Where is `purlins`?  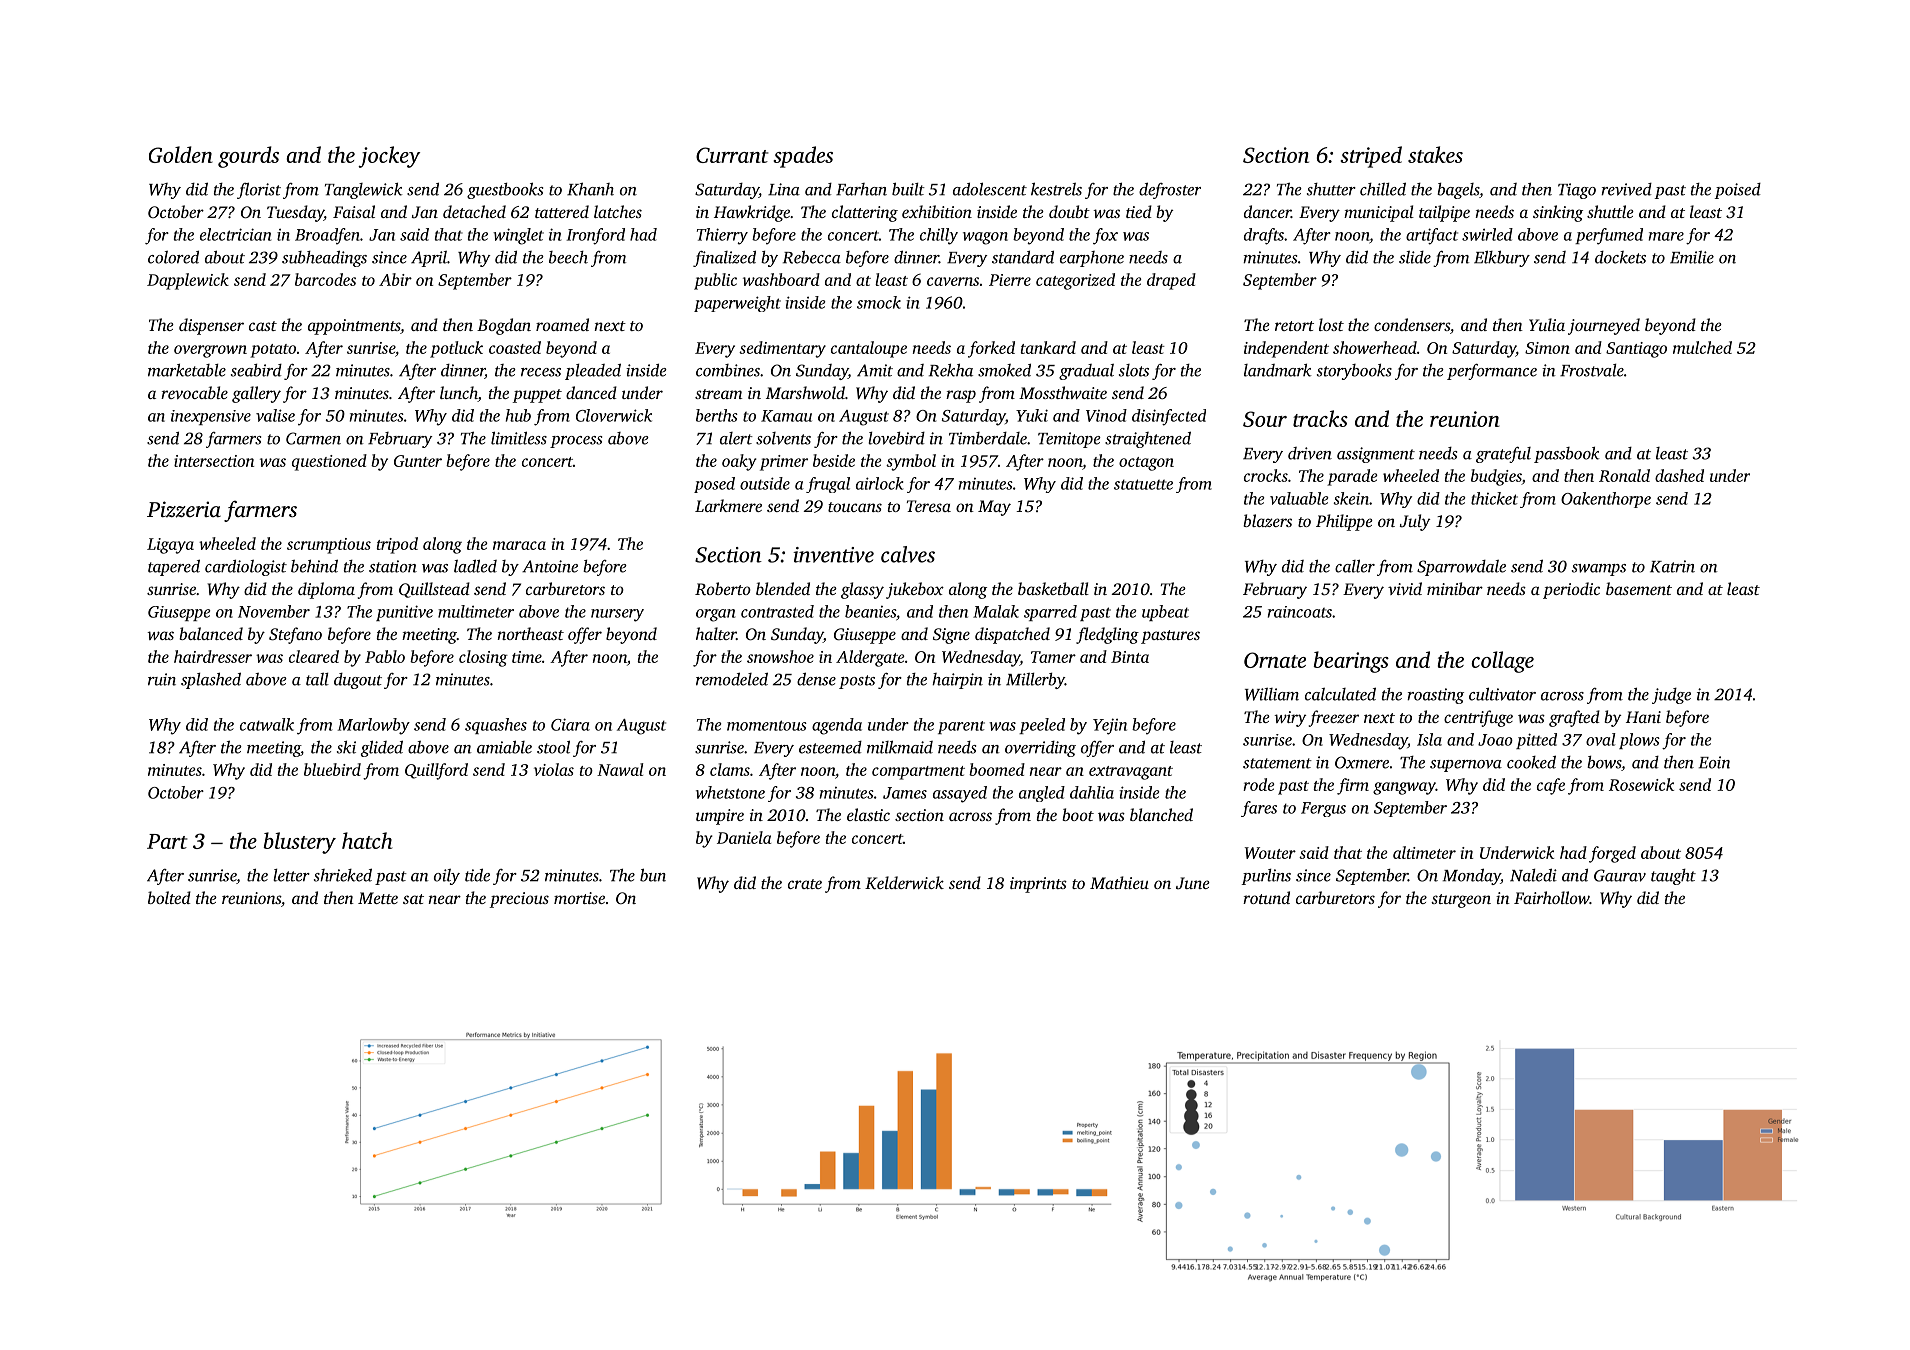 purlins is located at coordinates (1266, 877).
